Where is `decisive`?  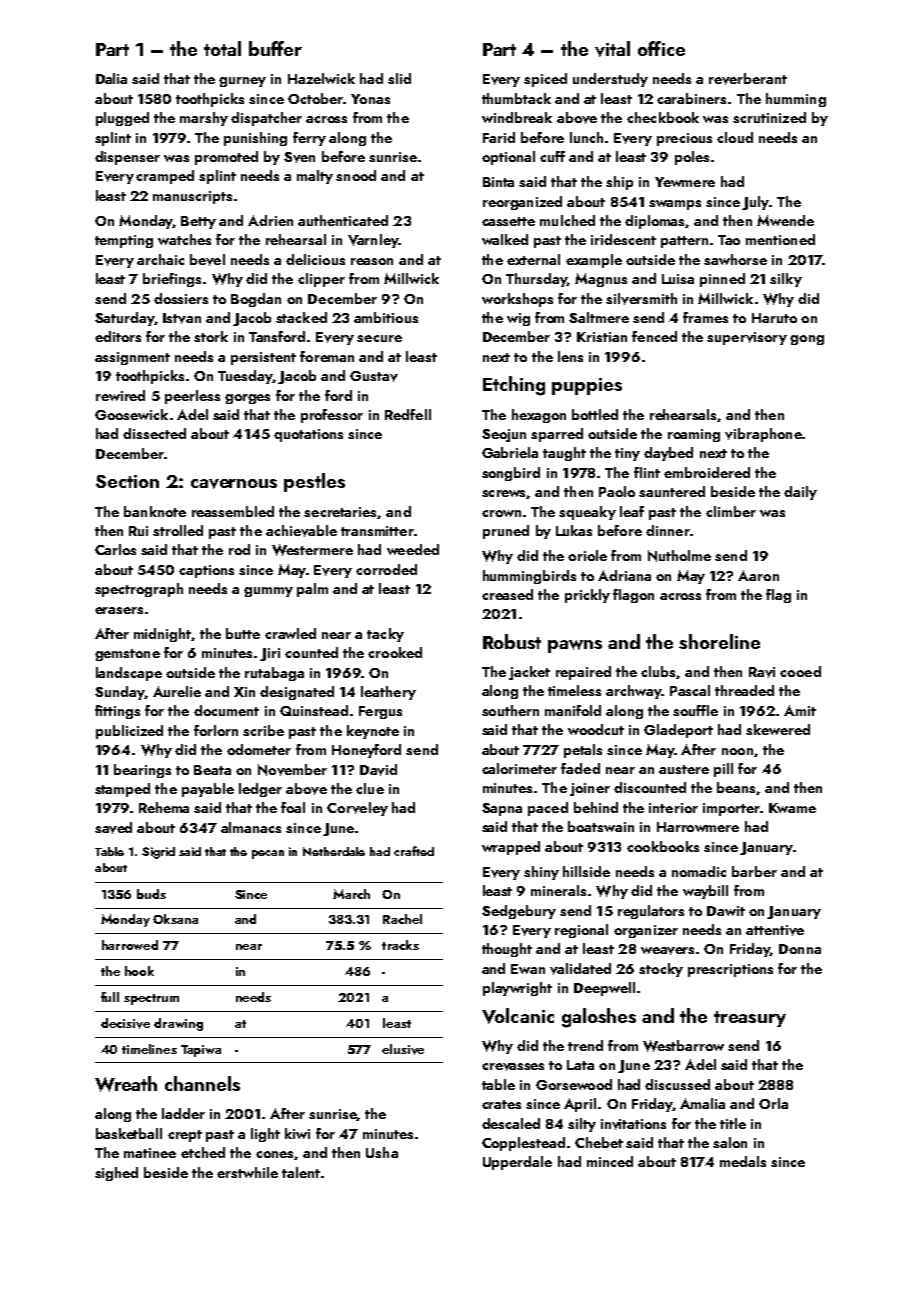
decisive is located at coordinates (125, 1023).
